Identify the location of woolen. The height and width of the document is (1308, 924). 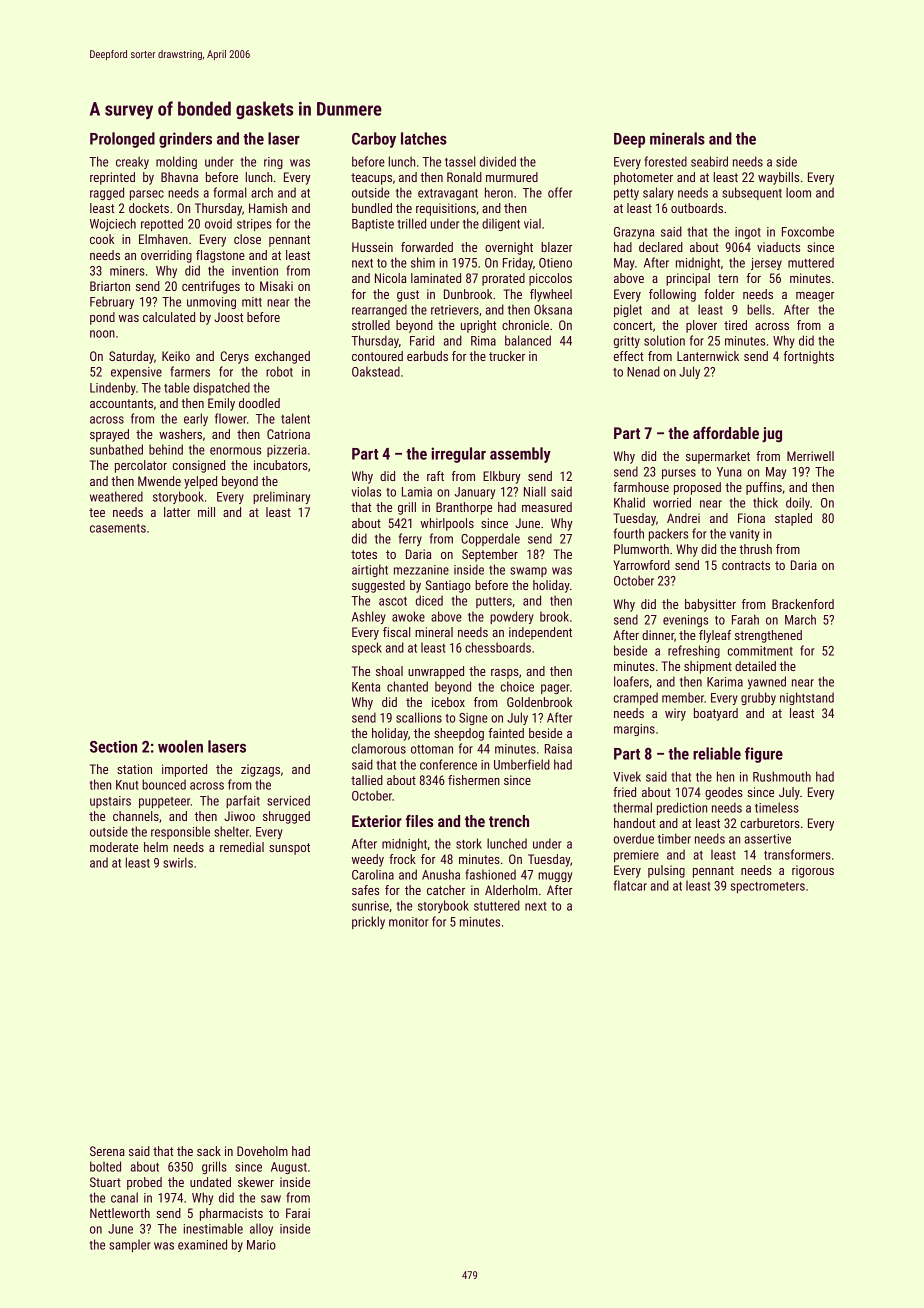
(180, 746).
